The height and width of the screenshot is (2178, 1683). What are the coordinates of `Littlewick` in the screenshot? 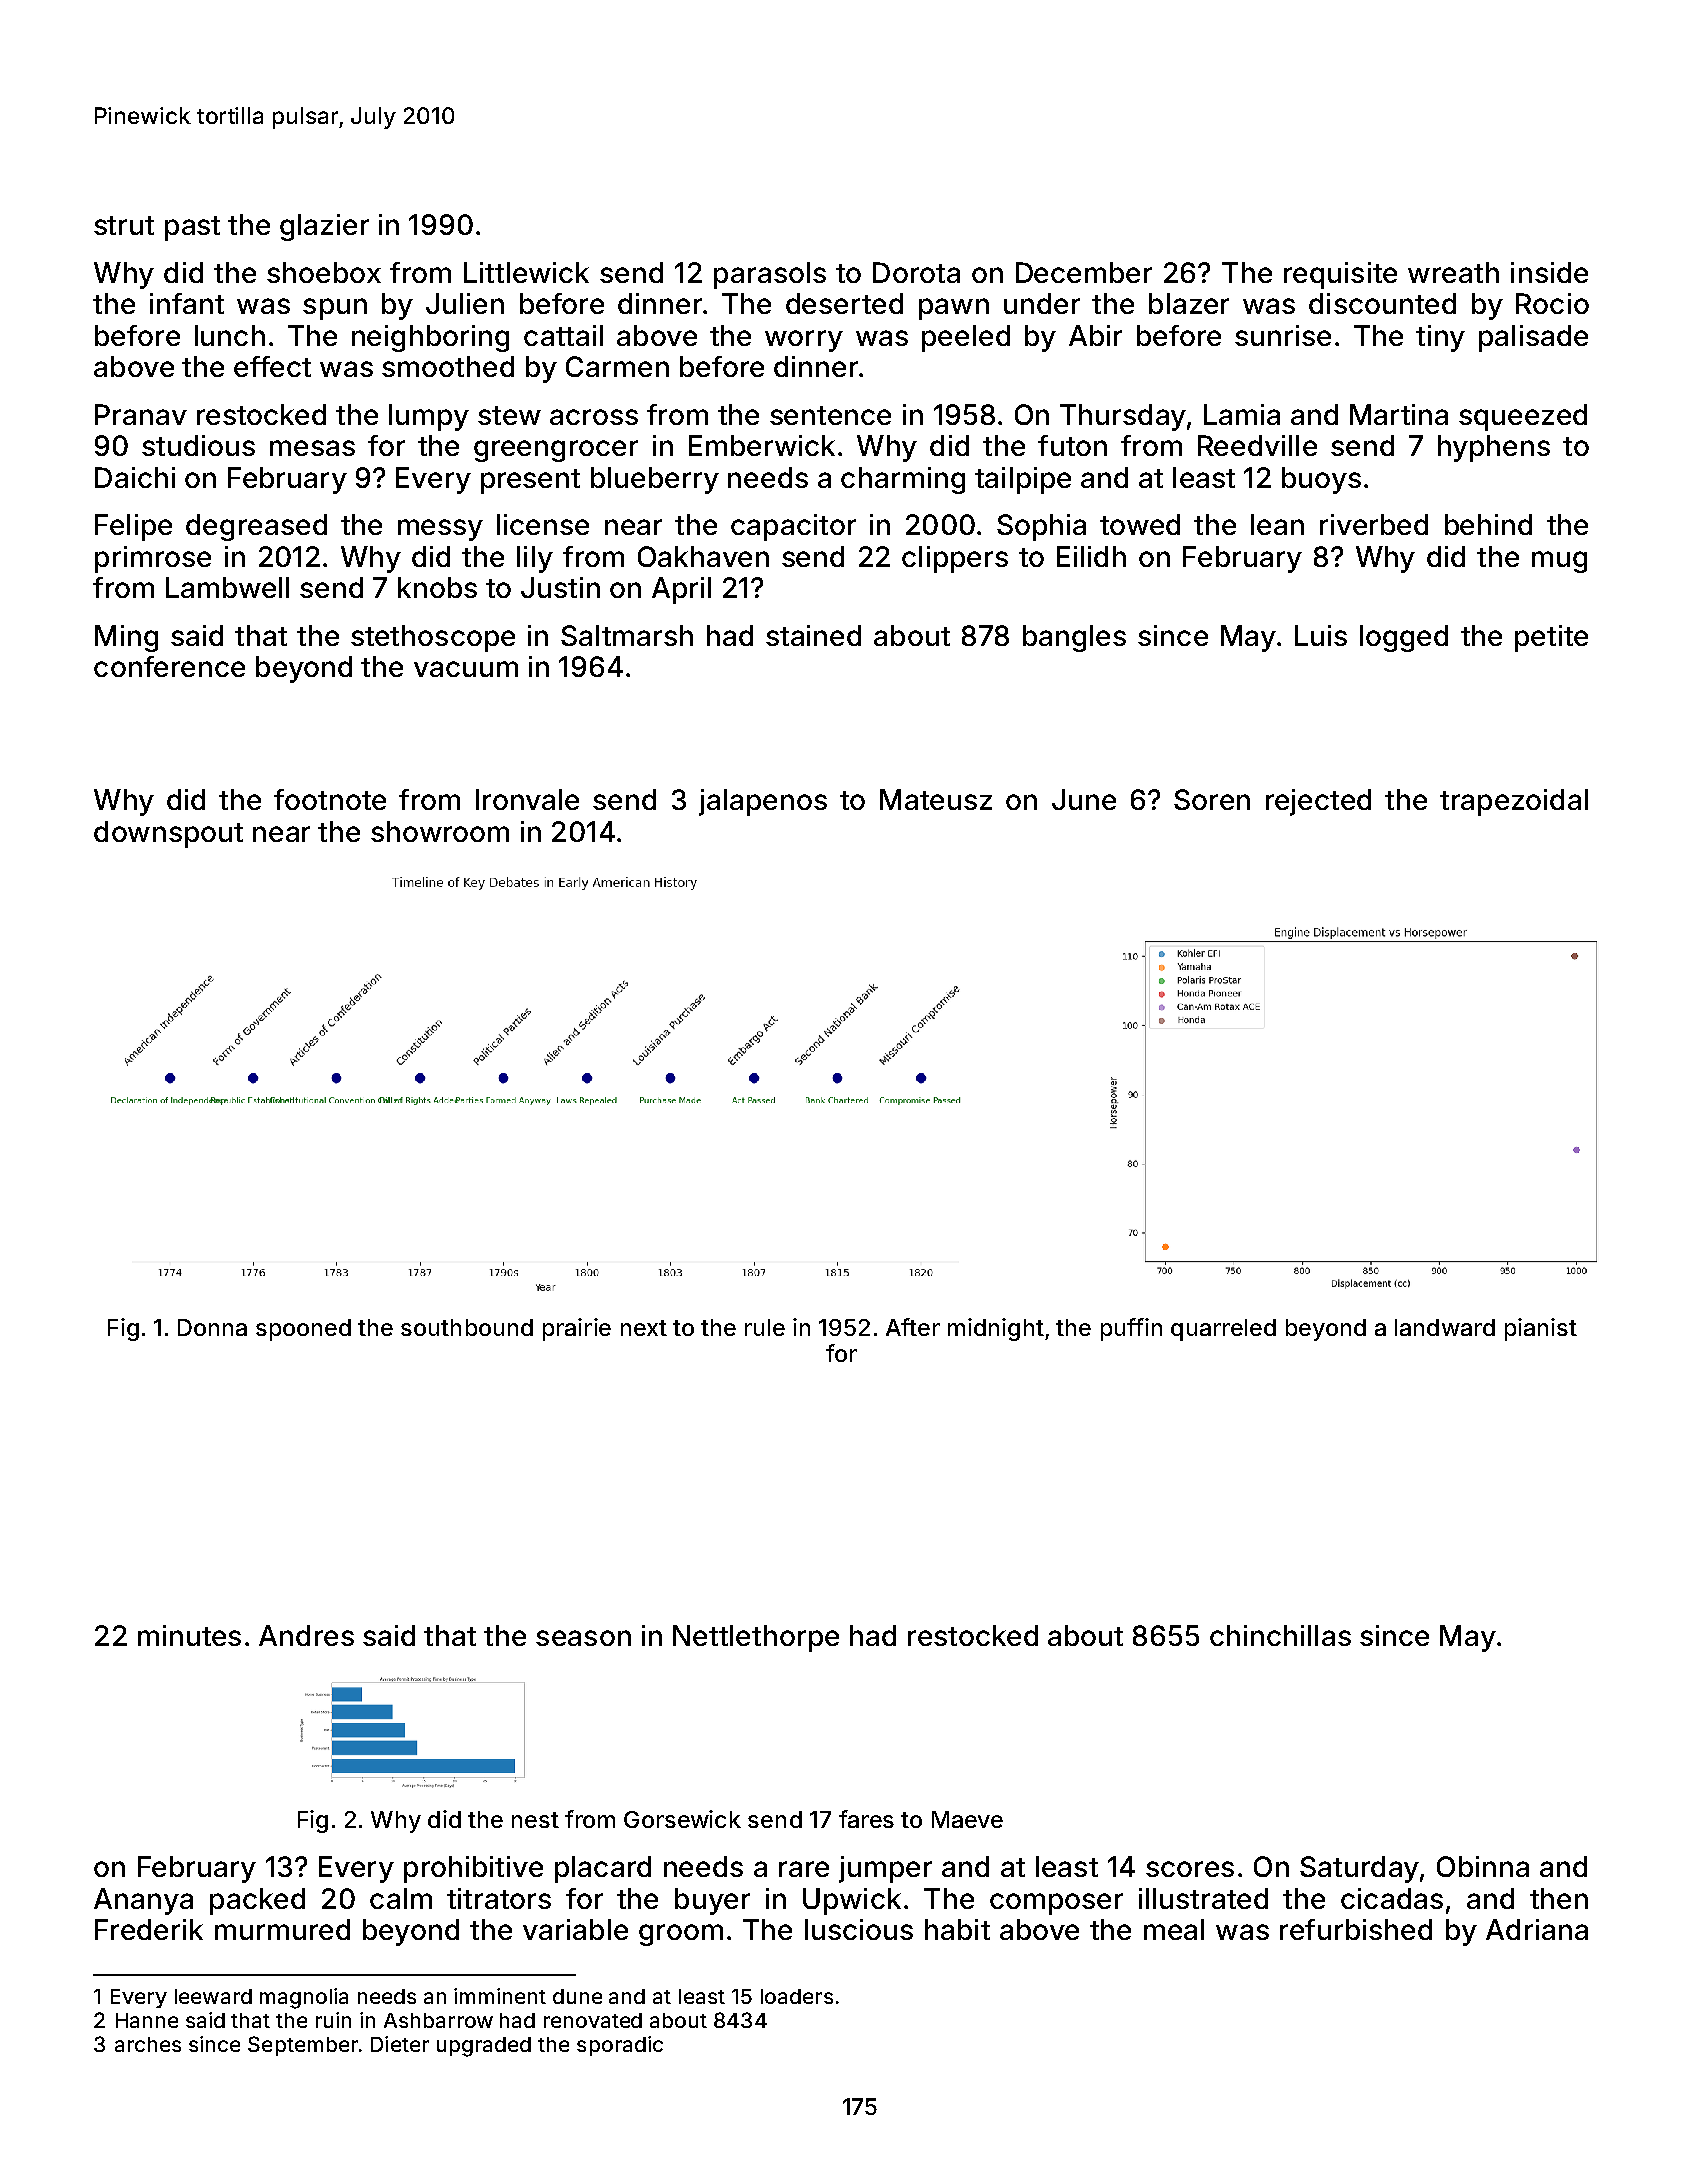 It's located at (526, 272).
